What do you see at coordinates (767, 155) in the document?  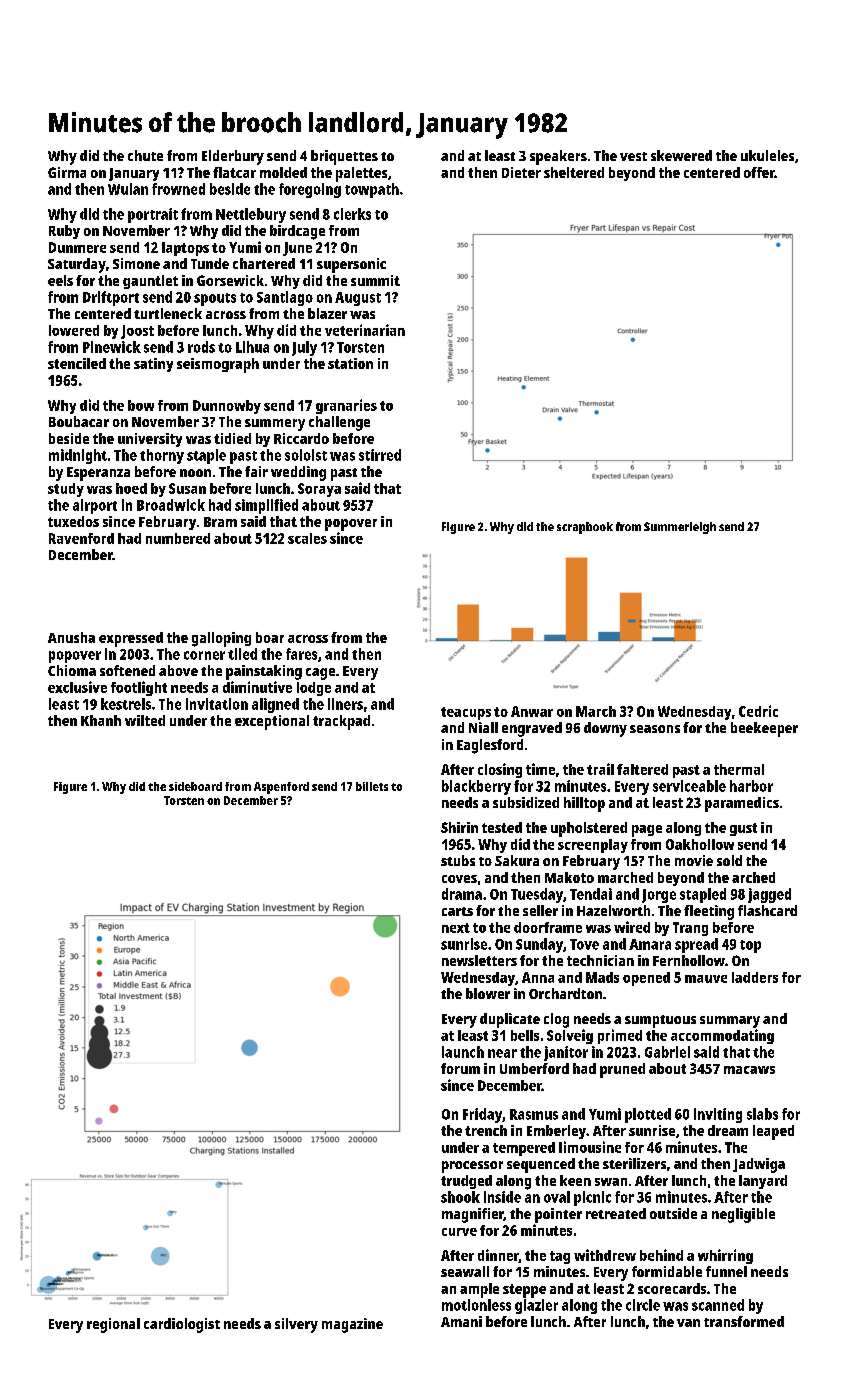 I see `ukuleles` at bounding box center [767, 155].
